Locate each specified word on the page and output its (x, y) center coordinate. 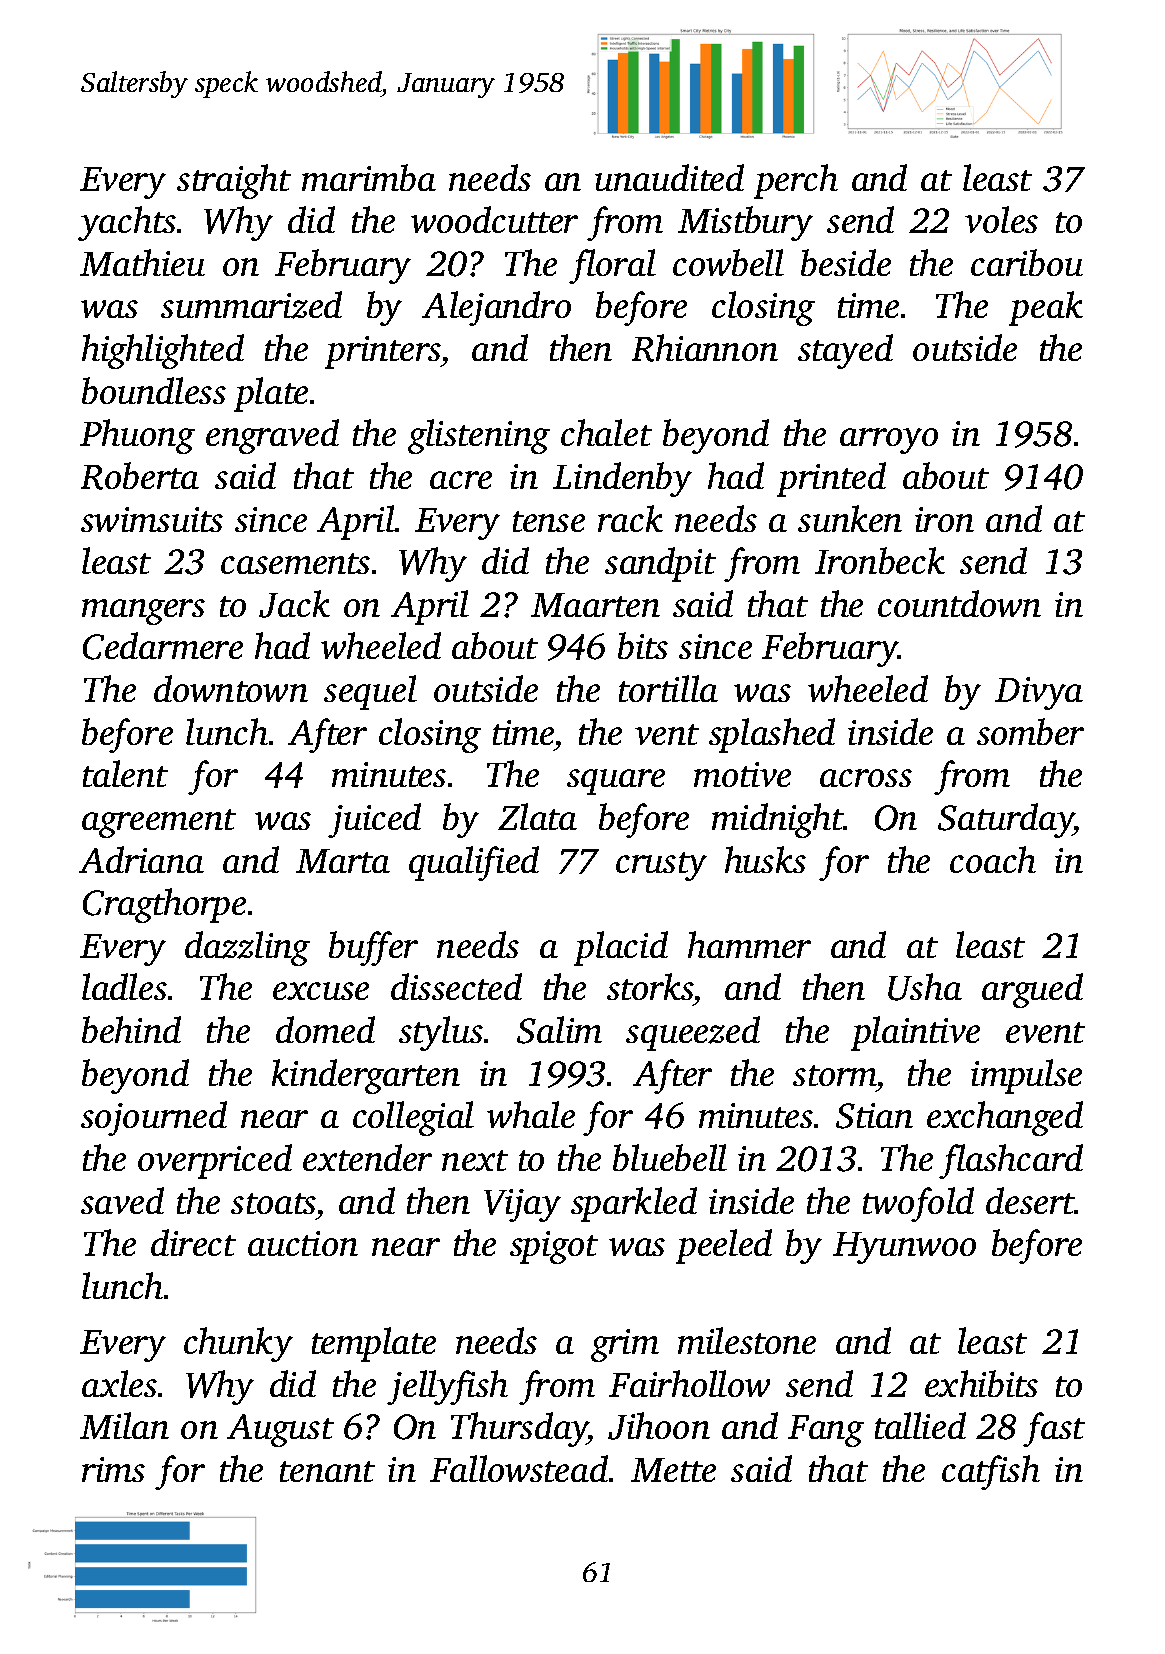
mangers (143, 612)
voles (1001, 219)
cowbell (728, 262)
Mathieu (142, 262)
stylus (441, 1033)
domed (325, 1029)
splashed (772, 735)
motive (742, 774)
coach (993, 859)
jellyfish (447, 1387)
